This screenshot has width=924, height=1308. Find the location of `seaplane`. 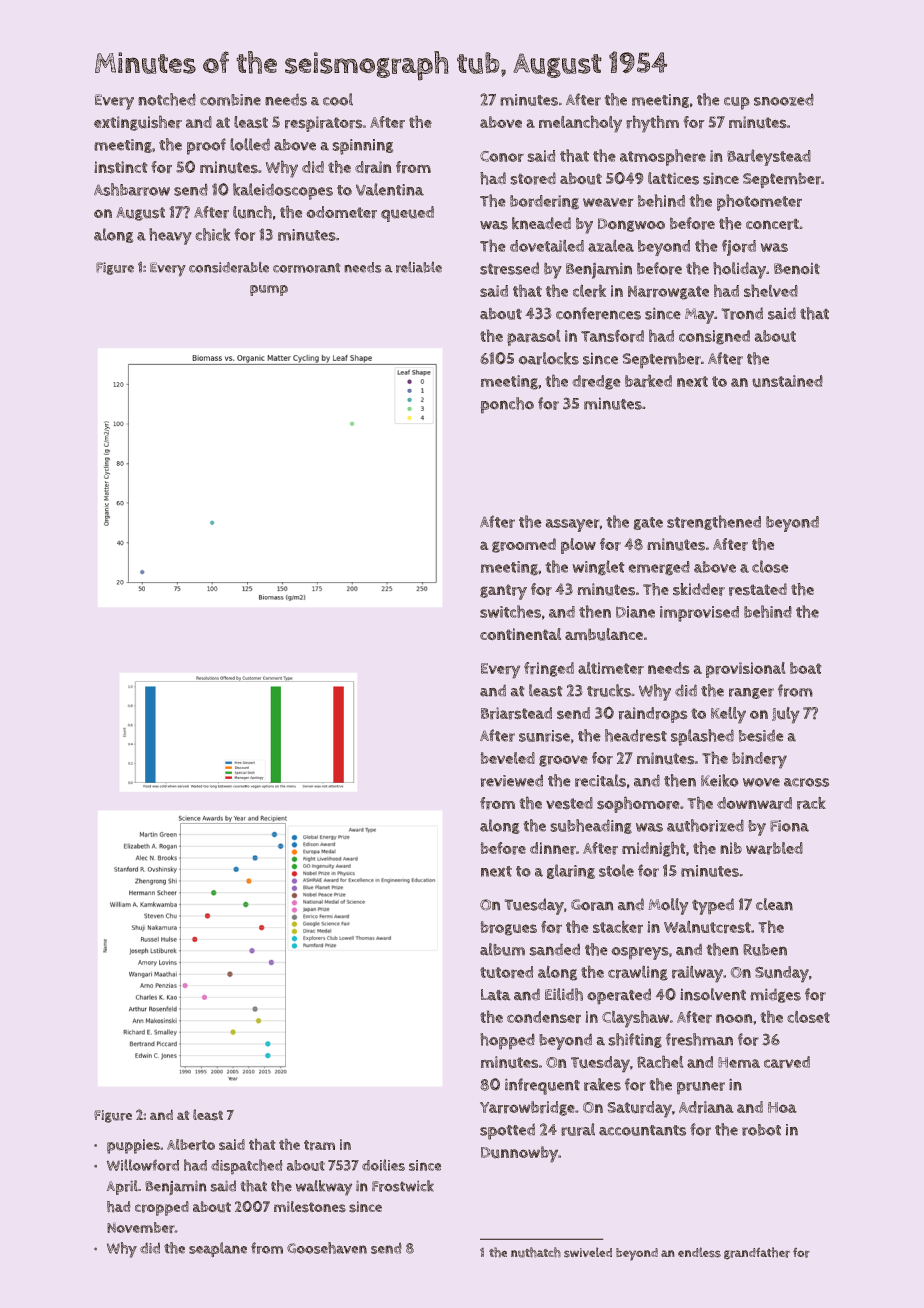

seaplane is located at coordinates (218, 1249).
